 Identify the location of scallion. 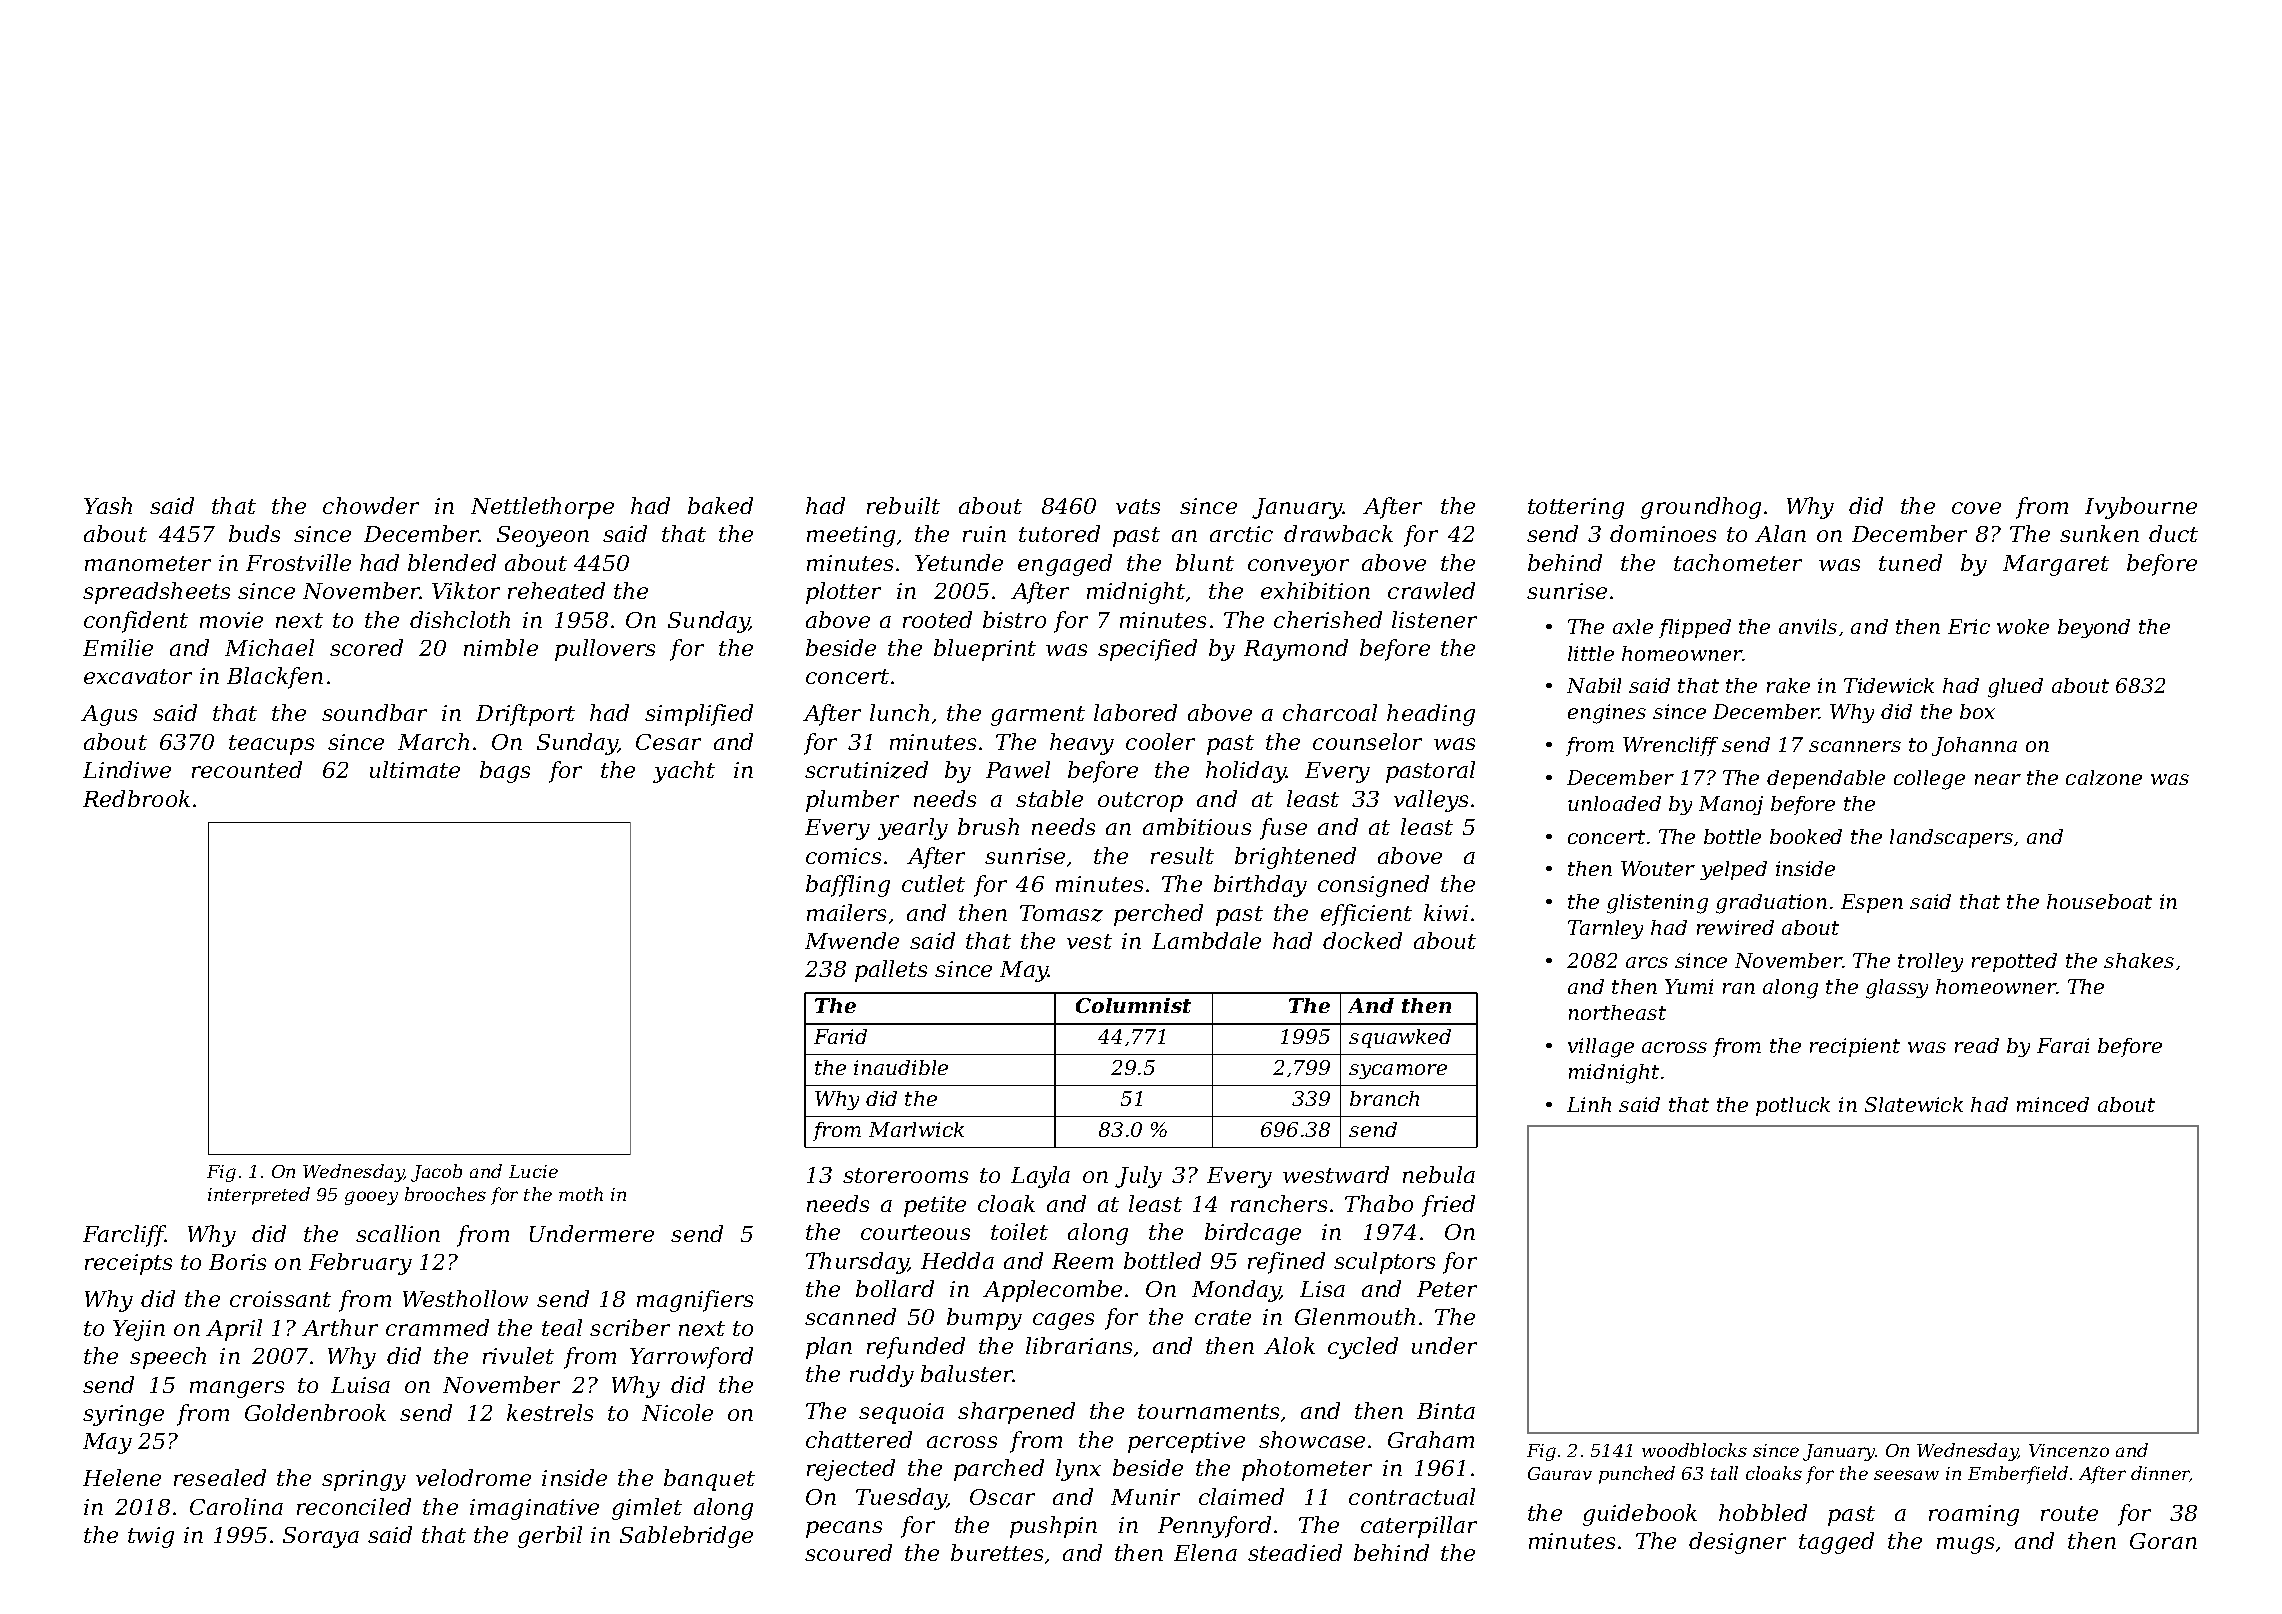
(398, 1233).
